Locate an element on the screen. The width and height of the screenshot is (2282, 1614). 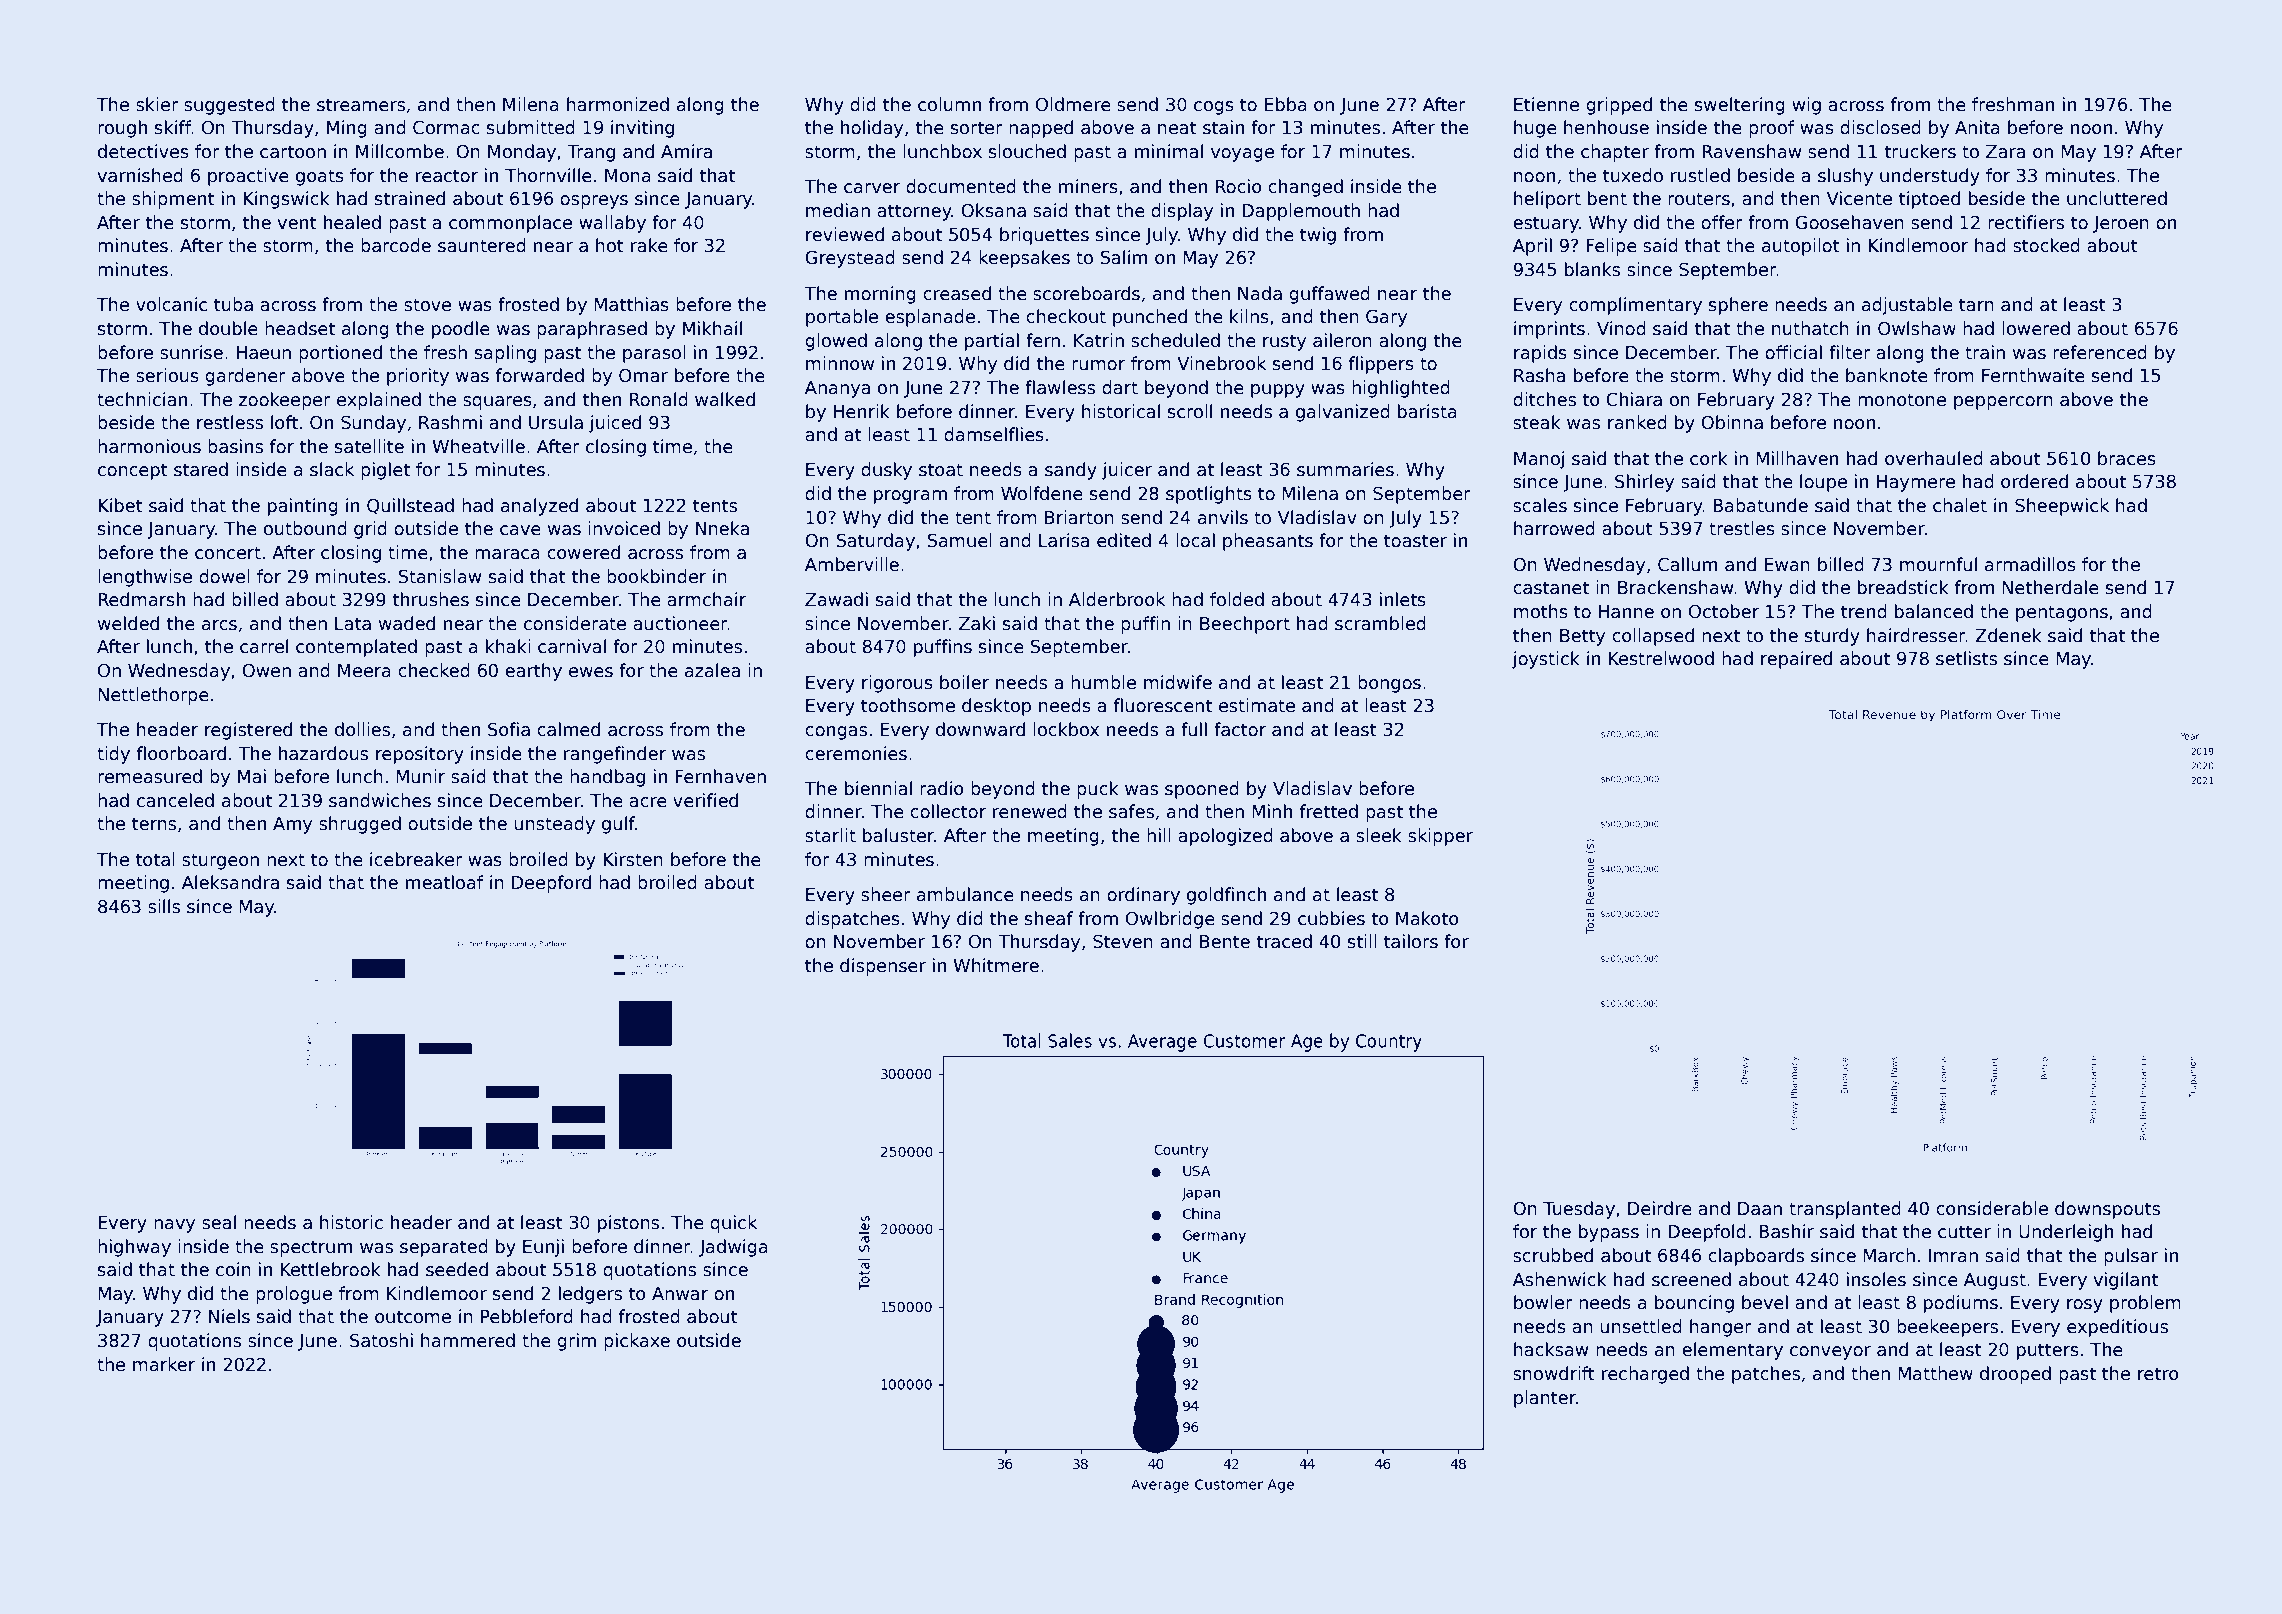
baluster is located at coordinates (898, 835).
